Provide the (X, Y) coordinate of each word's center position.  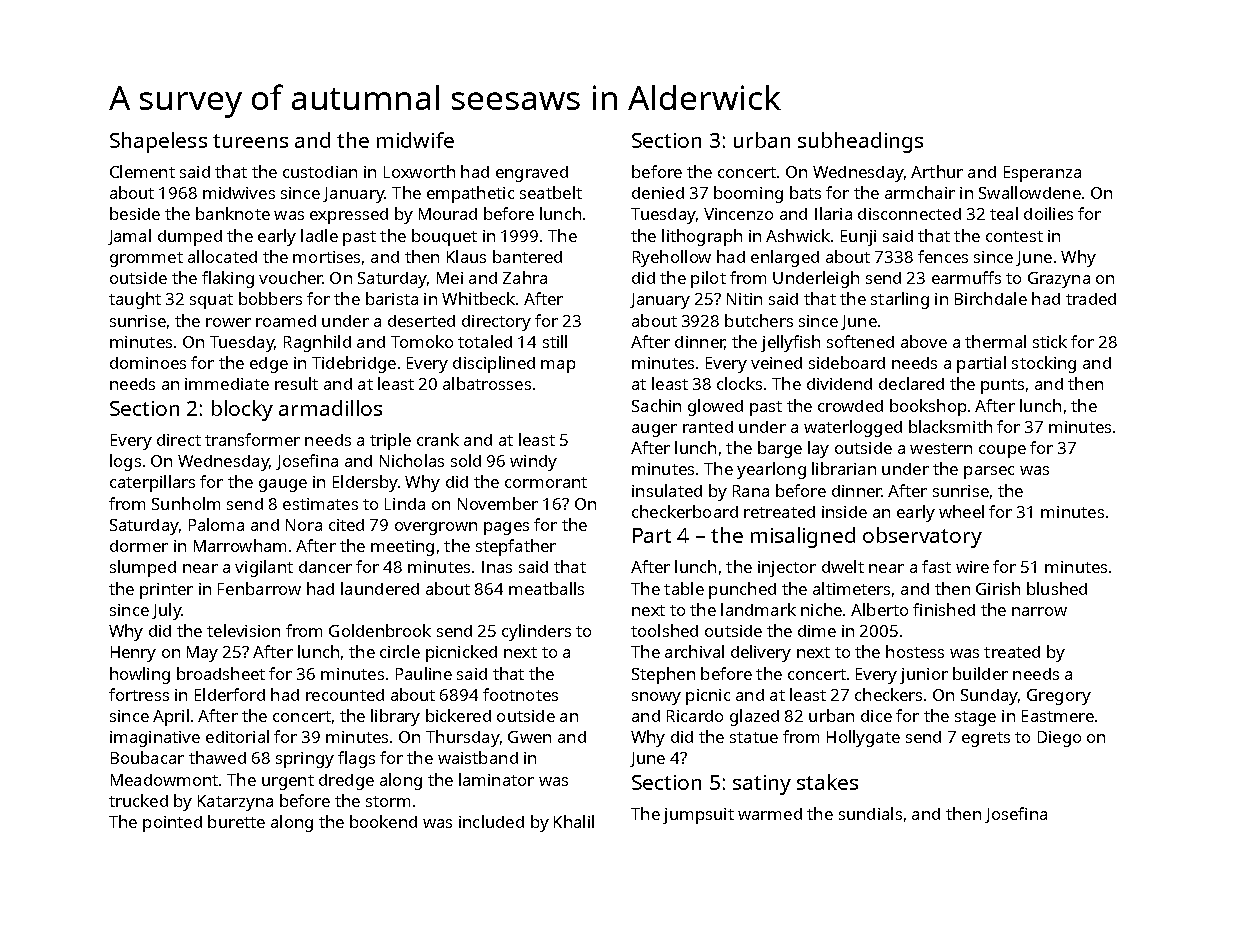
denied (658, 193)
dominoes (148, 363)
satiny (762, 785)
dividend (839, 384)
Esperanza (1042, 174)
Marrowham (240, 545)
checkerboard (685, 511)
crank (438, 439)
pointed (172, 824)
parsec (989, 472)
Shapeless (158, 142)
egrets (986, 739)
